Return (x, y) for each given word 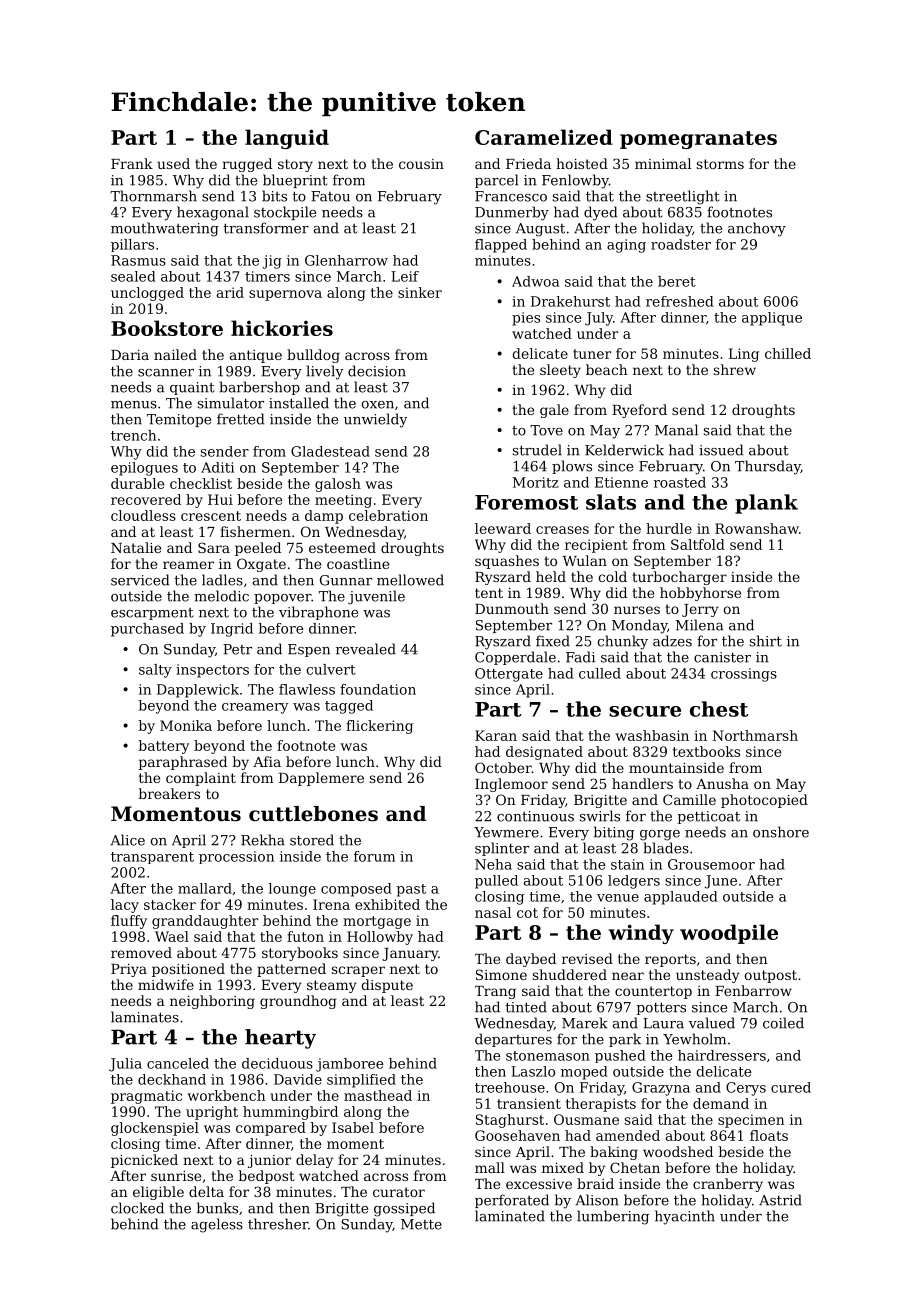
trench (133, 435)
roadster (681, 244)
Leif (405, 276)
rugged (247, 165)
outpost (770, 976)
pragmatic (146, 1097)
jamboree (350, 1065)
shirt (766, 641)
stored (312, 840)
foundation (378, 689)
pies (526, 319)
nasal (493, 912)
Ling (744, 355)
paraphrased (182, 763)
